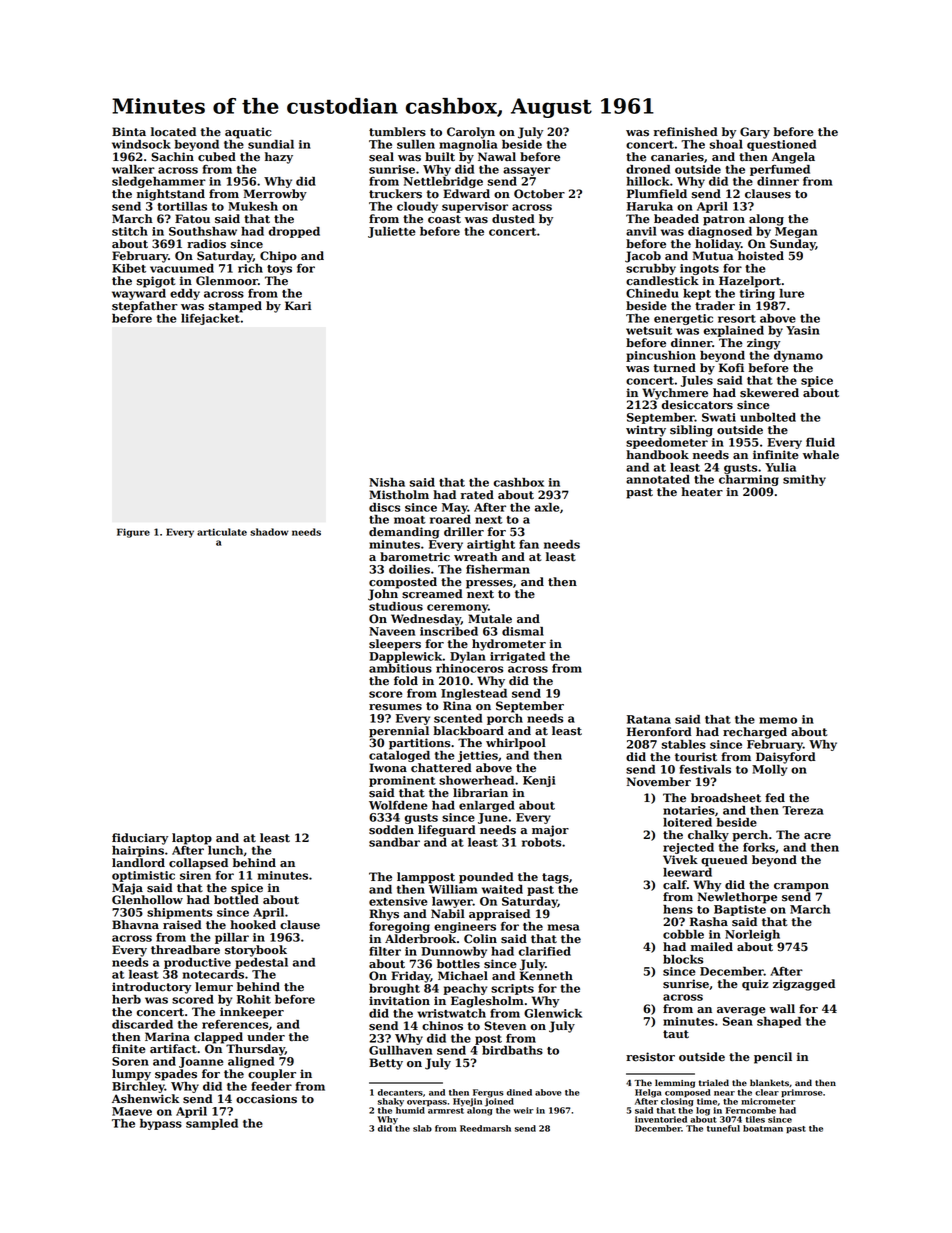 The width and height of the screenshot is (952, 1233). I want to click on Kari, so click(298, 305).
